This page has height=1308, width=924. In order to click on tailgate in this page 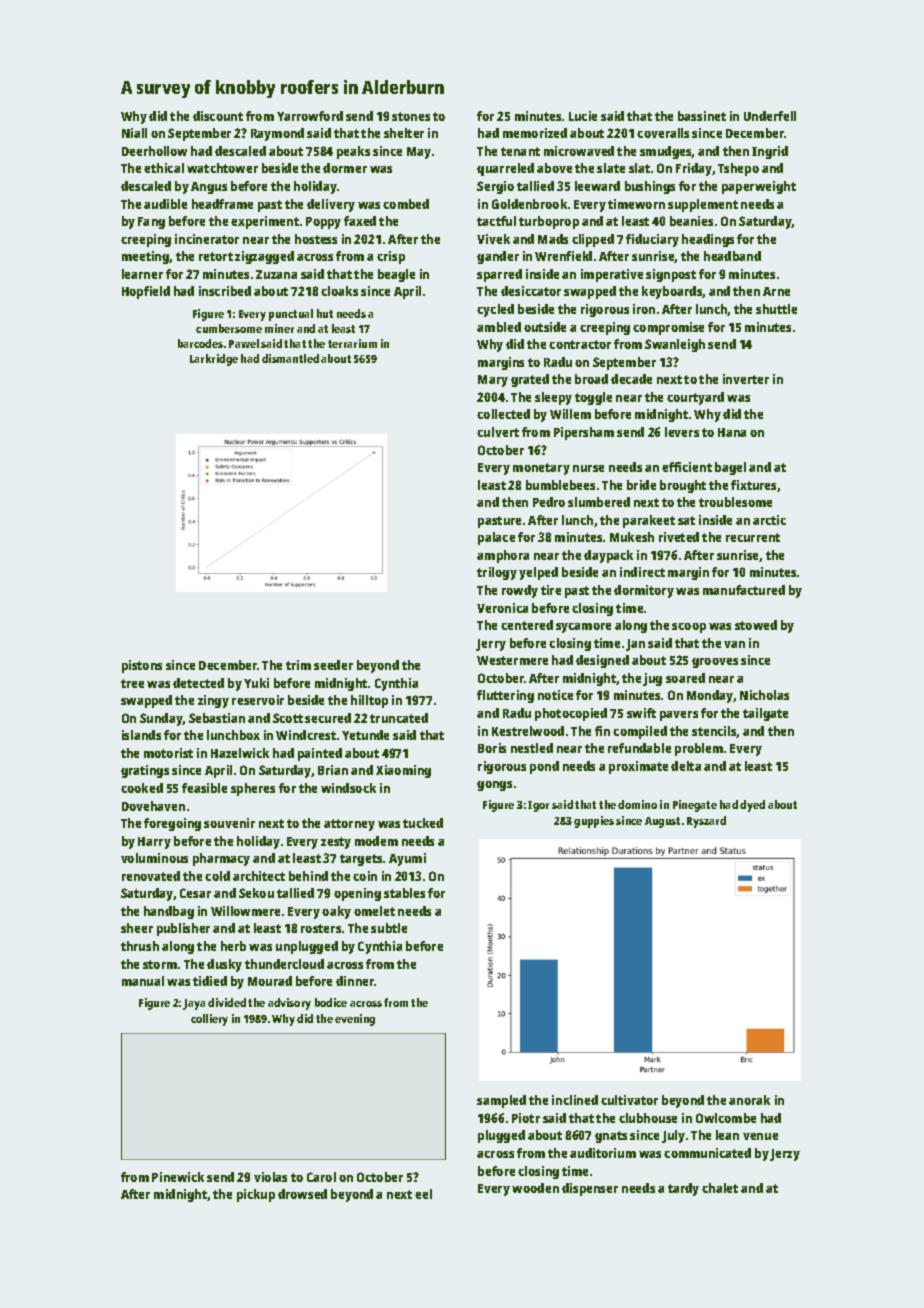, I will do `click(765, 714)`.
